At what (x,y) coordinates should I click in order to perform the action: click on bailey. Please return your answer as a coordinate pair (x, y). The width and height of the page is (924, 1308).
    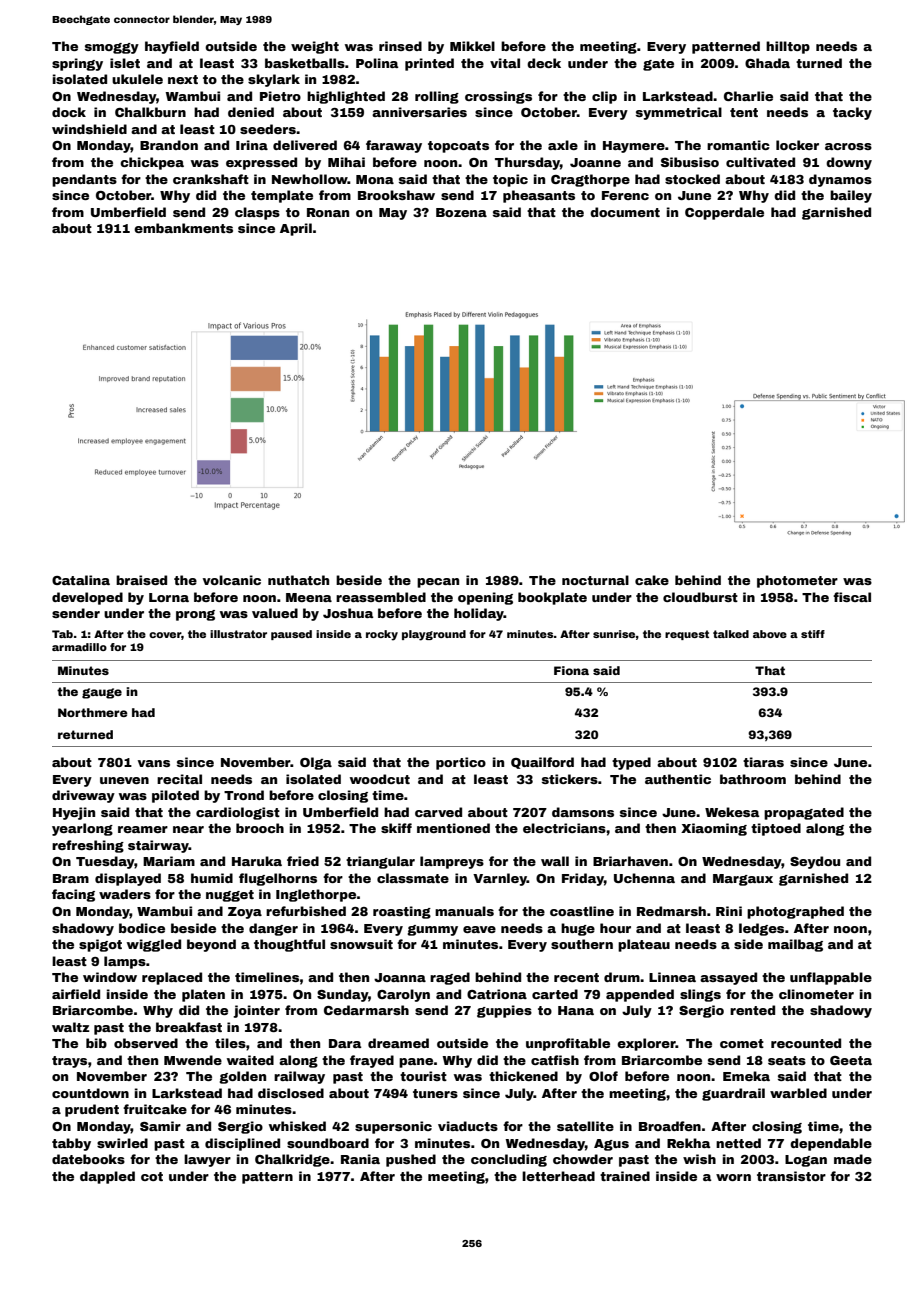
    Looking at the image, I should click on (851, 196).
